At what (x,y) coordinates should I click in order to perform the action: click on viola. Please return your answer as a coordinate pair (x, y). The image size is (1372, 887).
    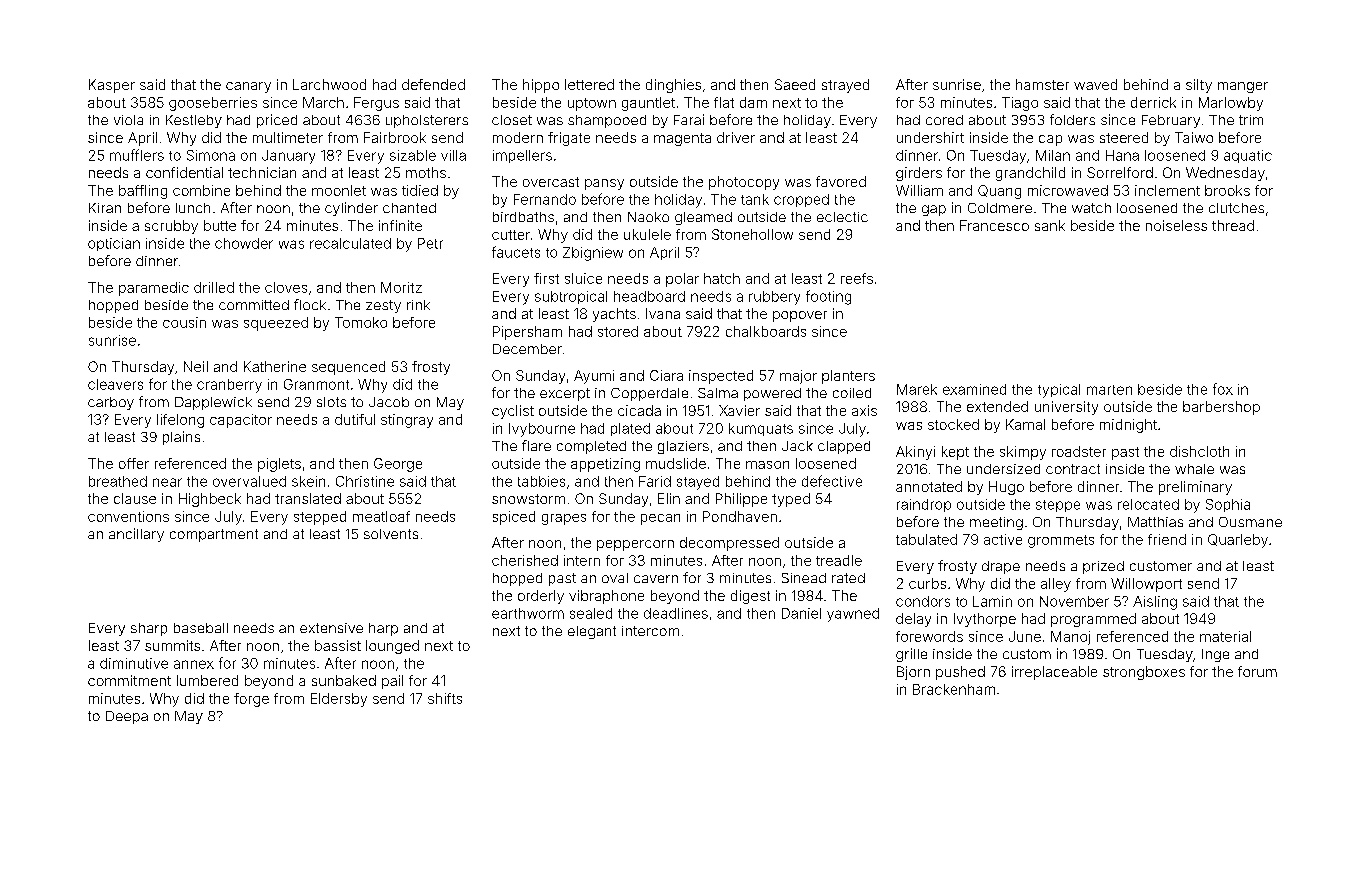
    Looking at the image, I should click on (128, 120).
